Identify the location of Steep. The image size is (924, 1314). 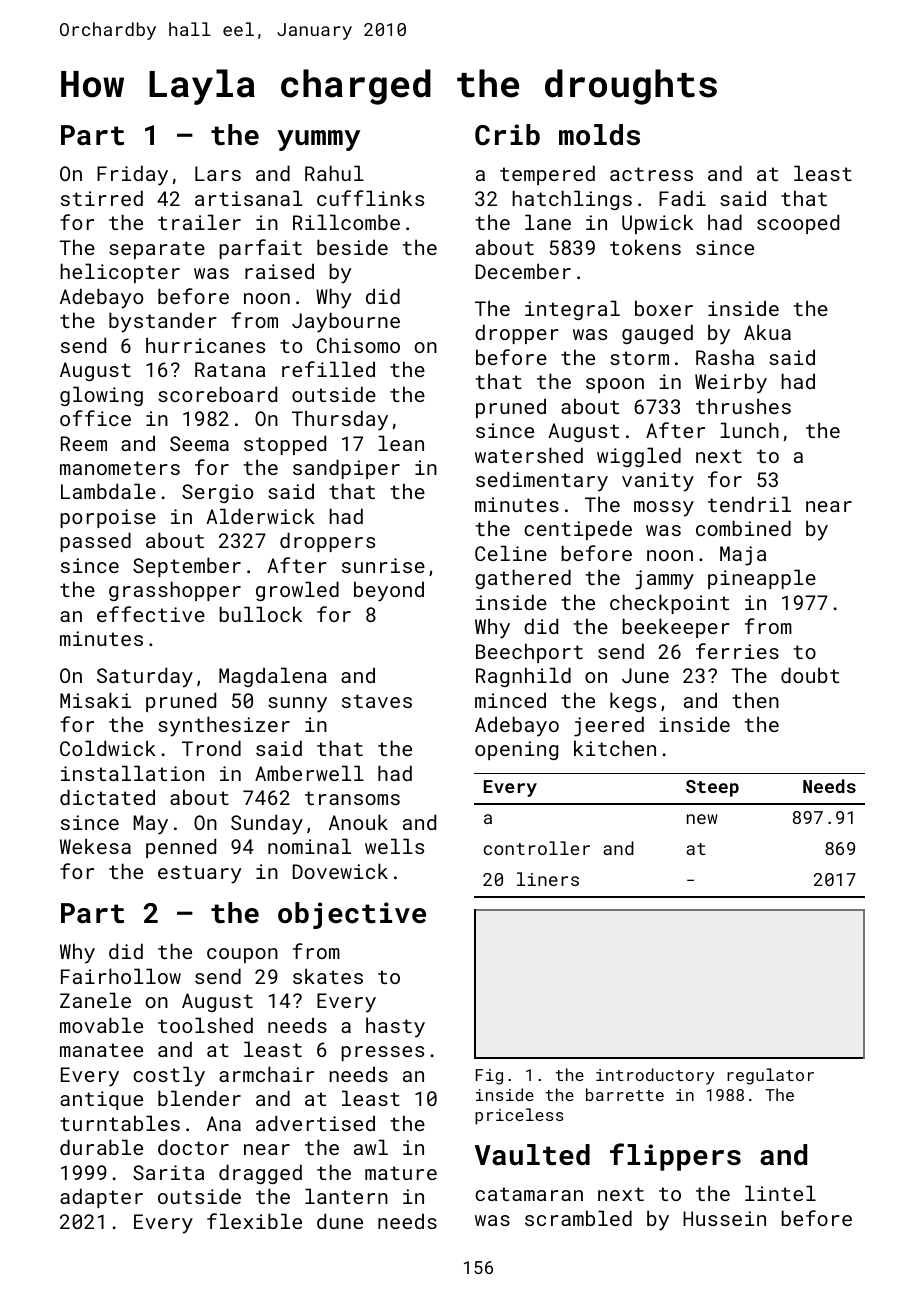
(712, 788).
